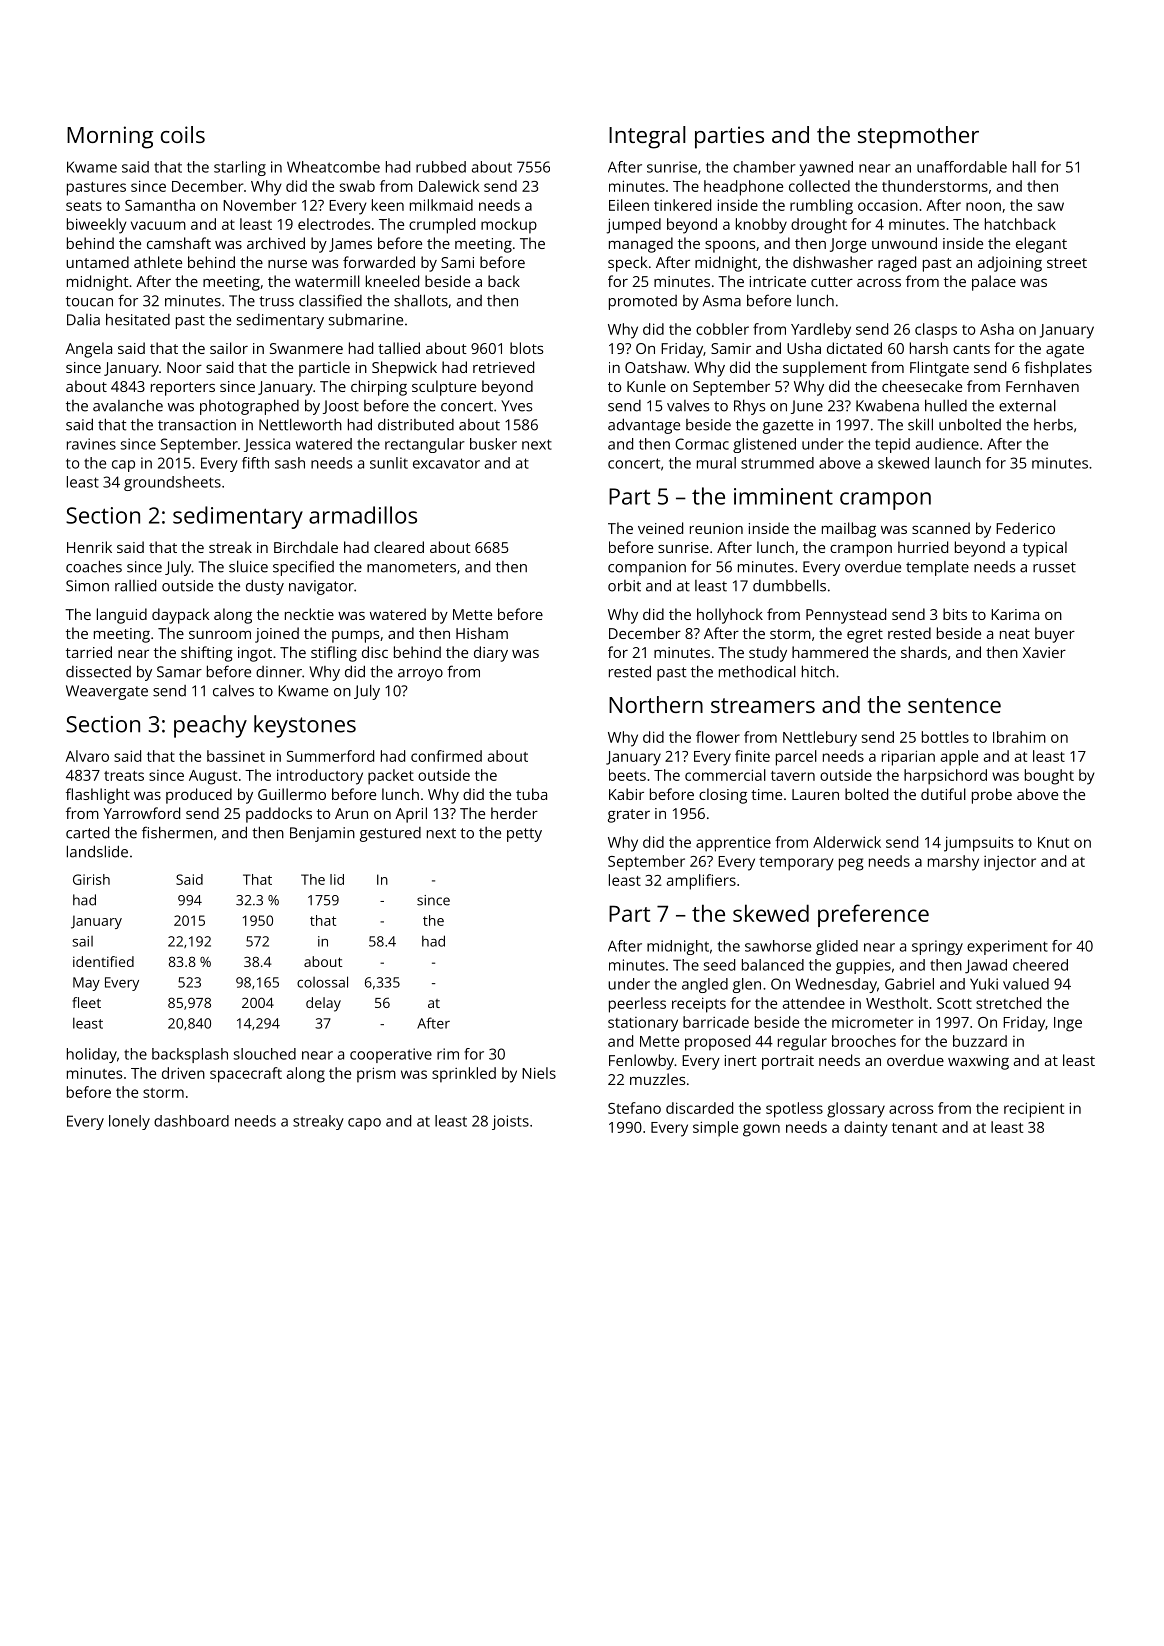 This screenshot has height=1646, width=1164. I want to click on street, so click(1067, 263).
